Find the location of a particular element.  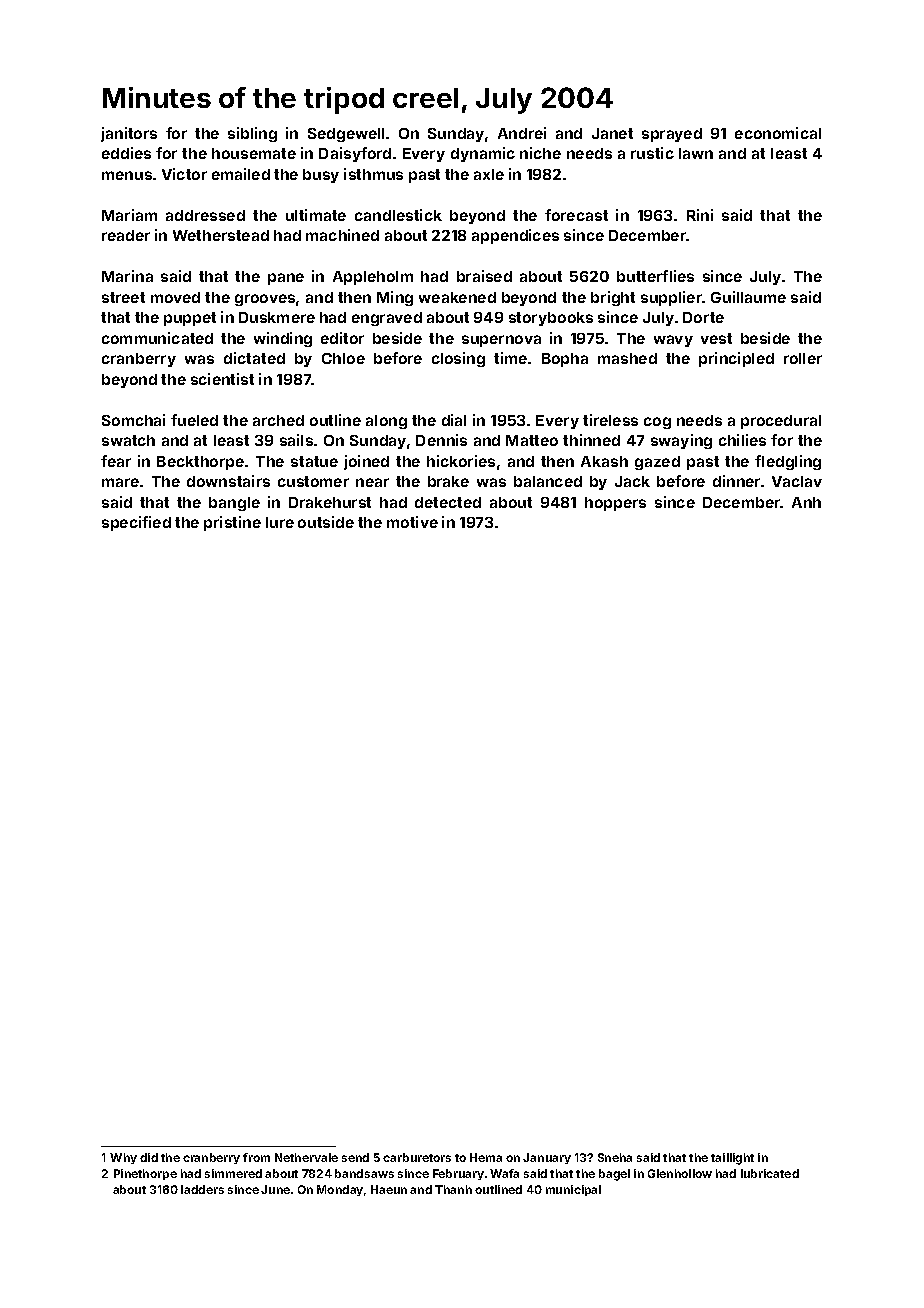

Why is located at coordinates (123, 1158).
